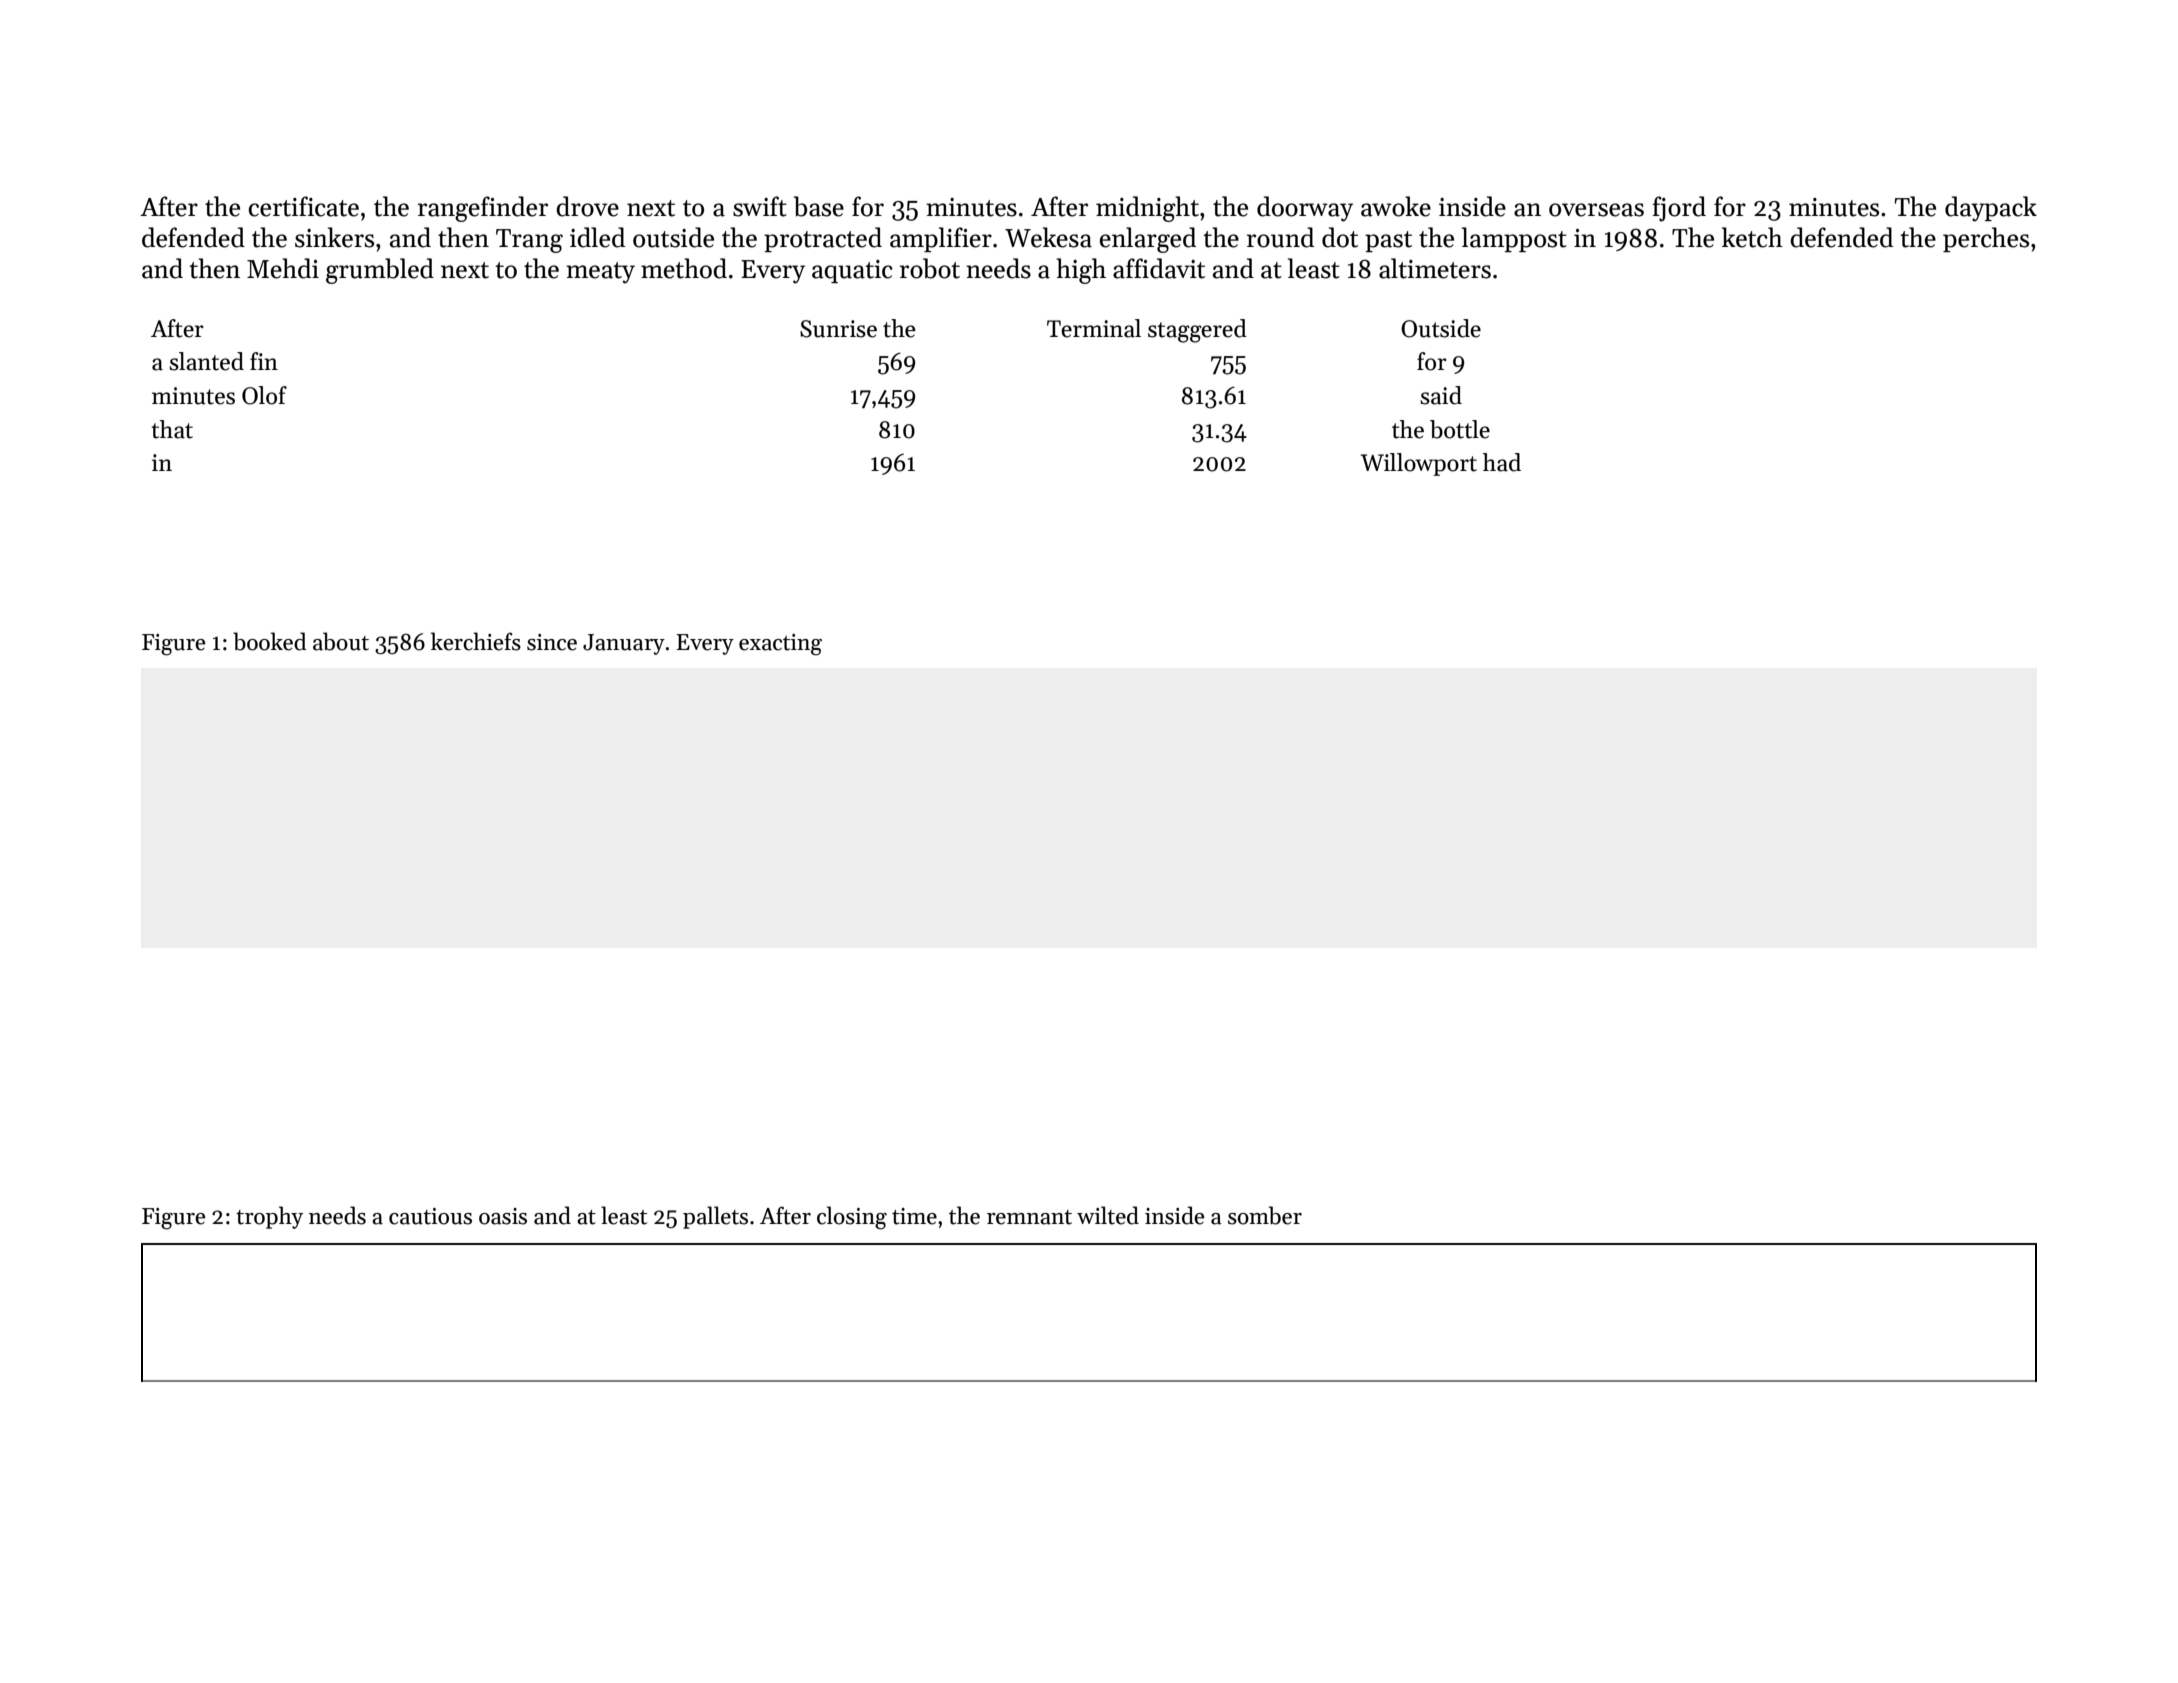  I want to click on Willowport, so click(1419, 464).
